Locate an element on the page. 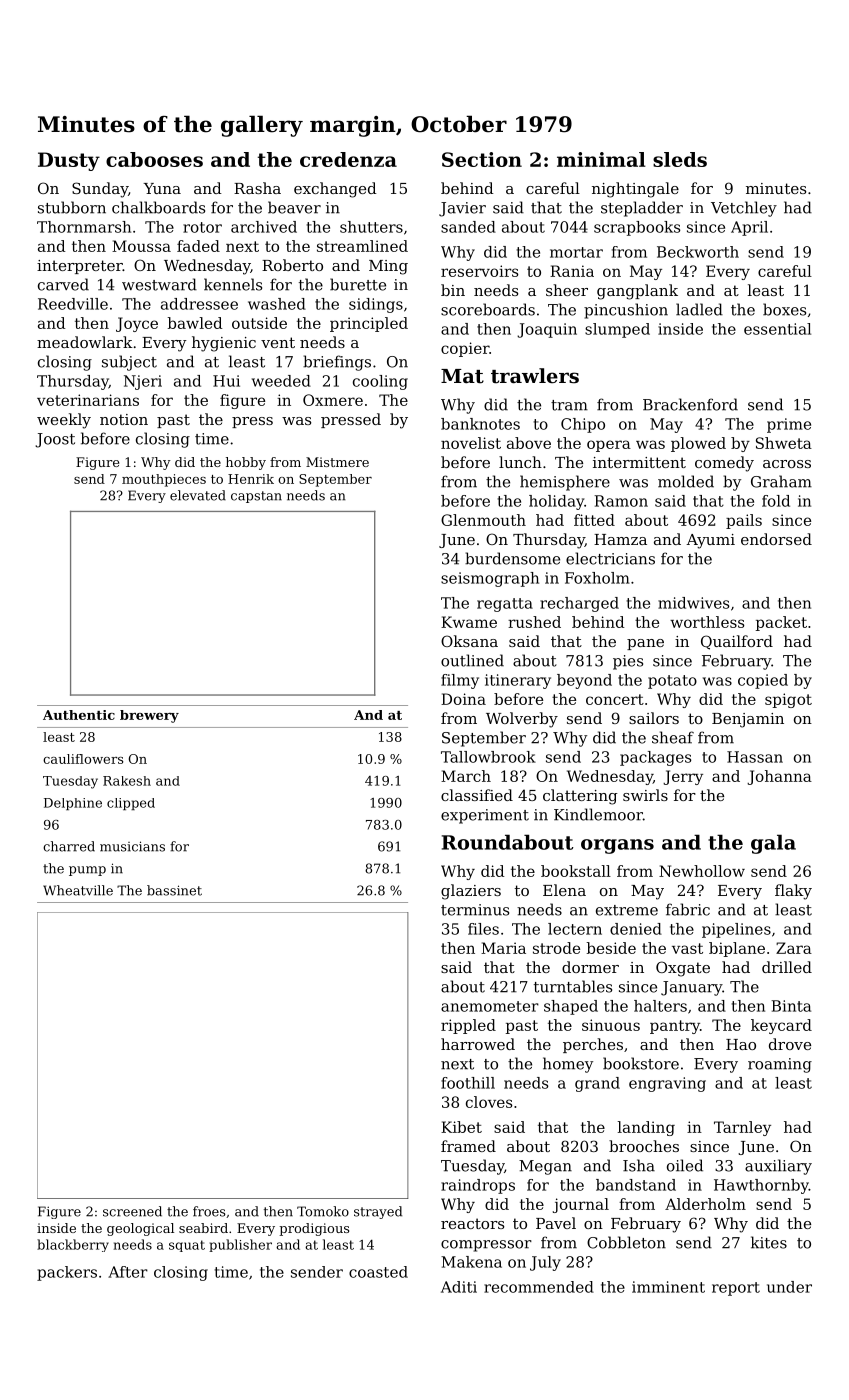  auxiliary is located at coordinates (778, 1167).
